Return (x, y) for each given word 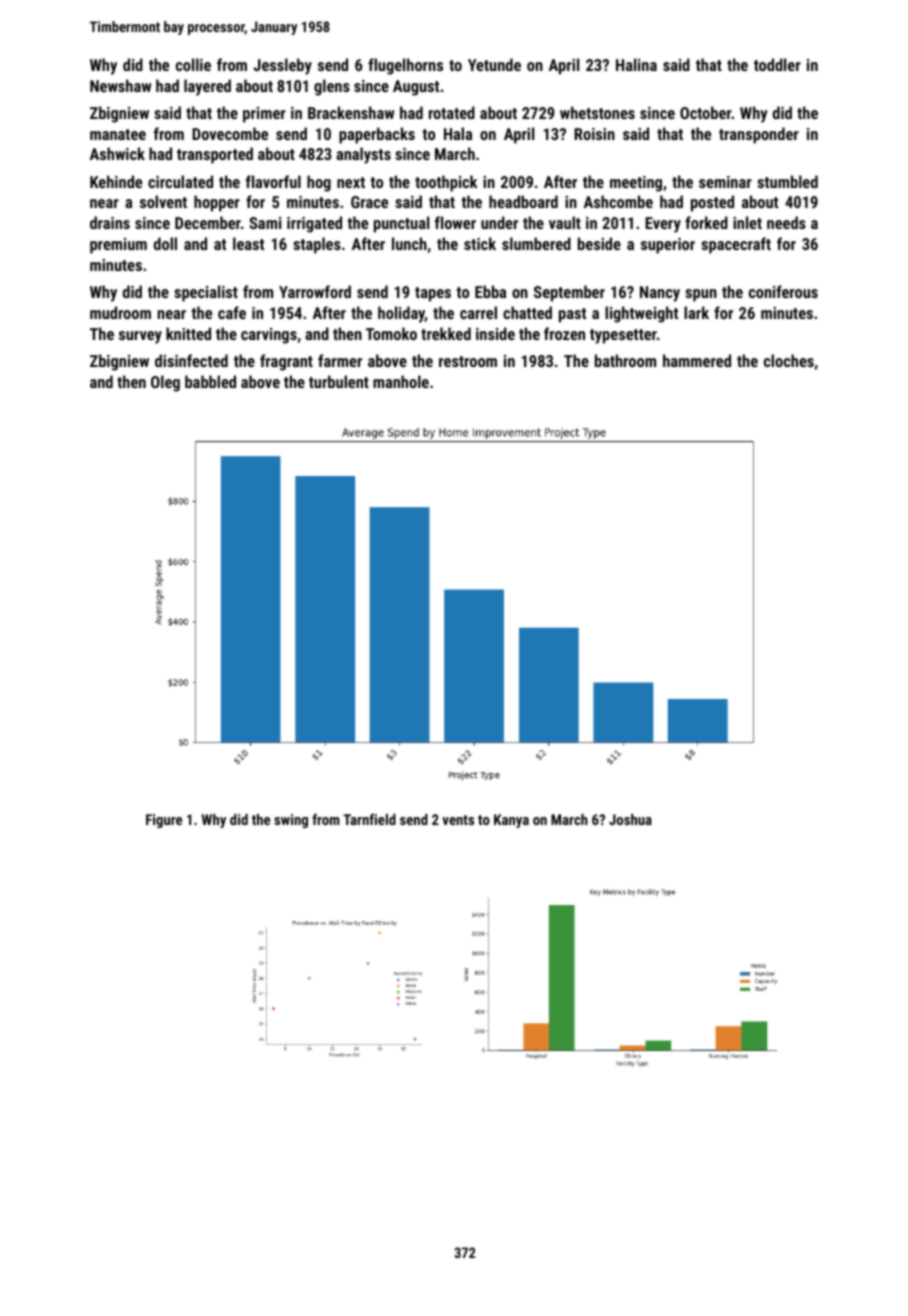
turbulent (339, 381)
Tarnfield (369, 819)
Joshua (630, 819)
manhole (401, 381)
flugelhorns (405, 66)
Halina (636, 64)
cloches (789, 360)
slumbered (536, 243)
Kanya (511, 821)
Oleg (165, 383)
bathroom (625, 360)
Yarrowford (315, 291)
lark (696, 312)
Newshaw (121, 85)
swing (291, 821)
